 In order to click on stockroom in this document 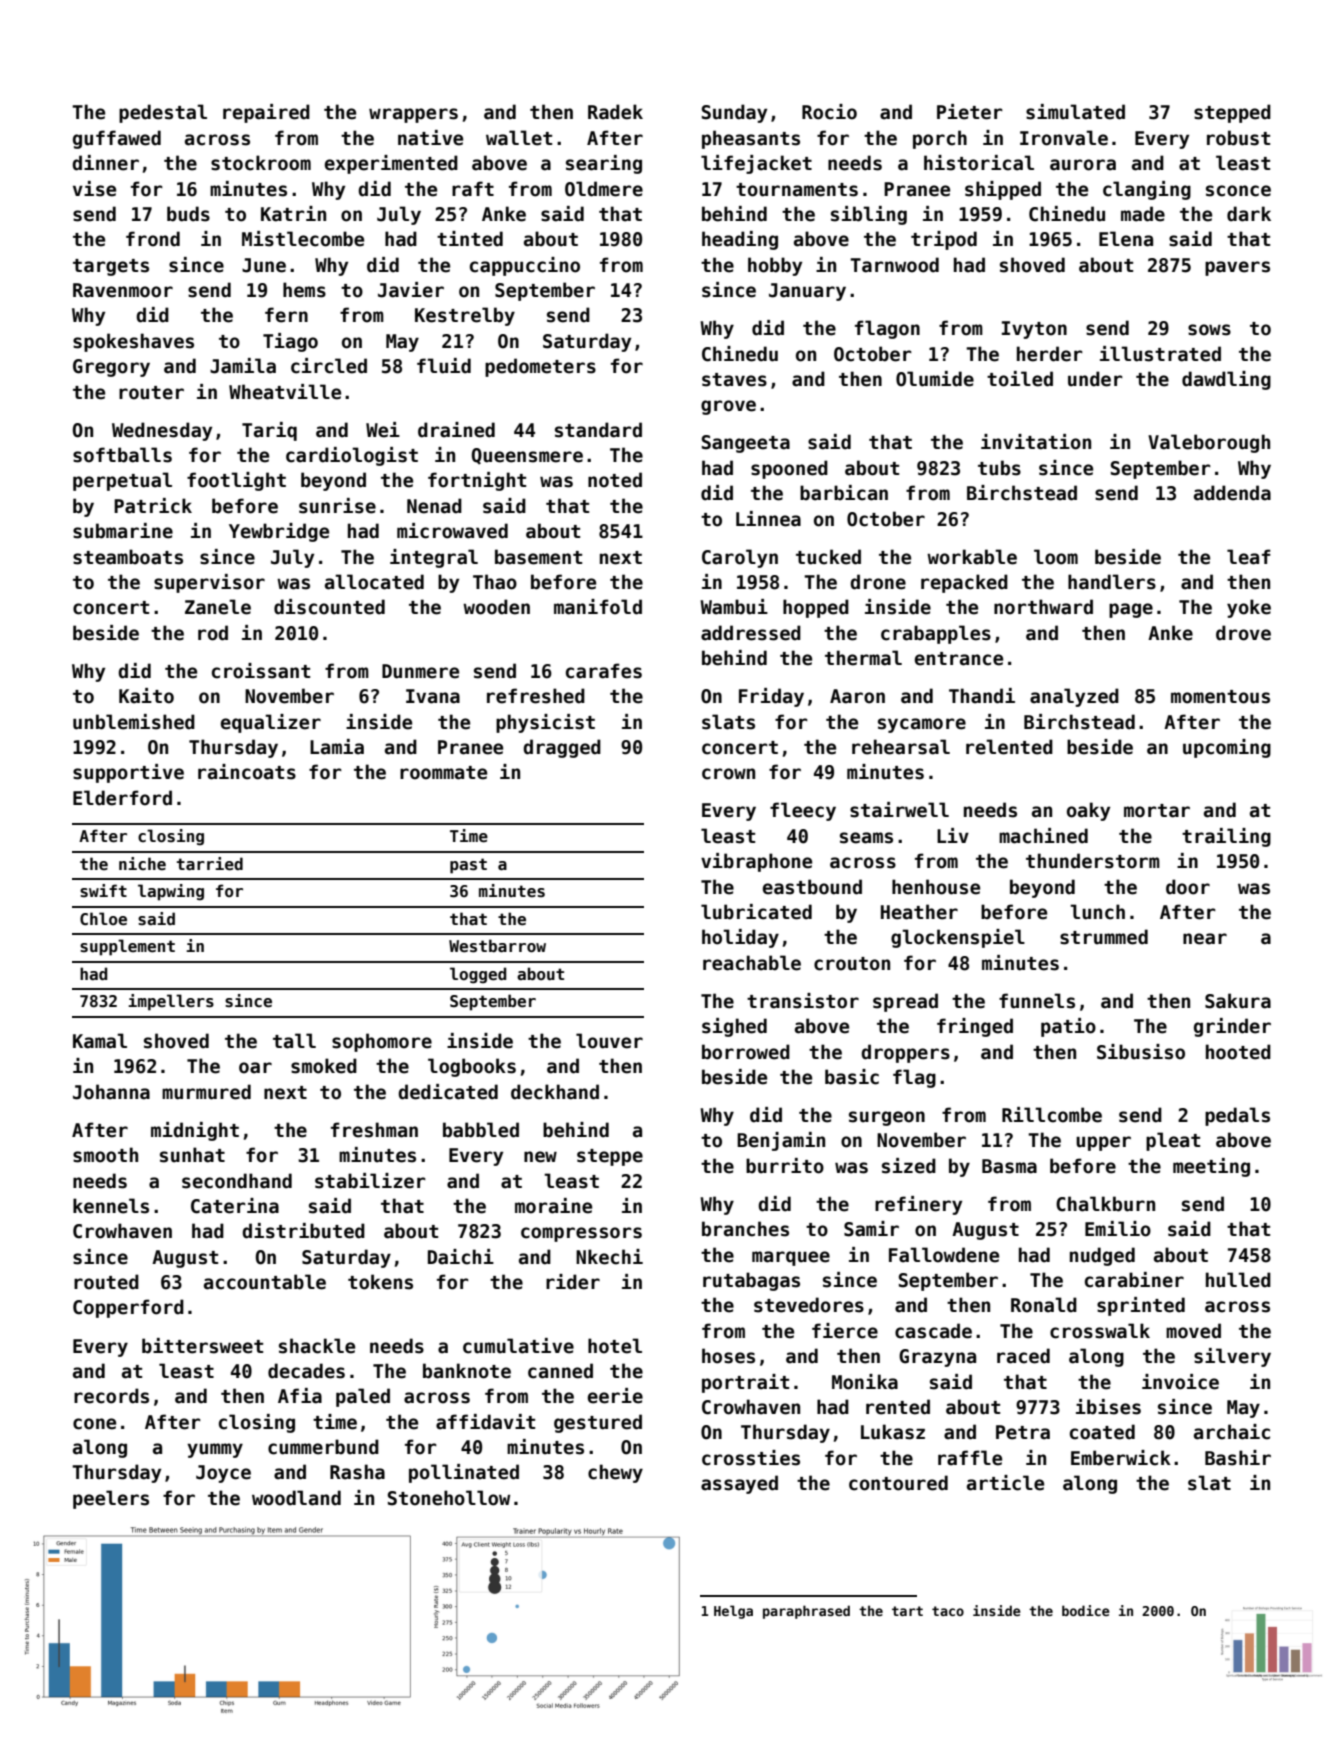, I will do `click(261, 163)`.
